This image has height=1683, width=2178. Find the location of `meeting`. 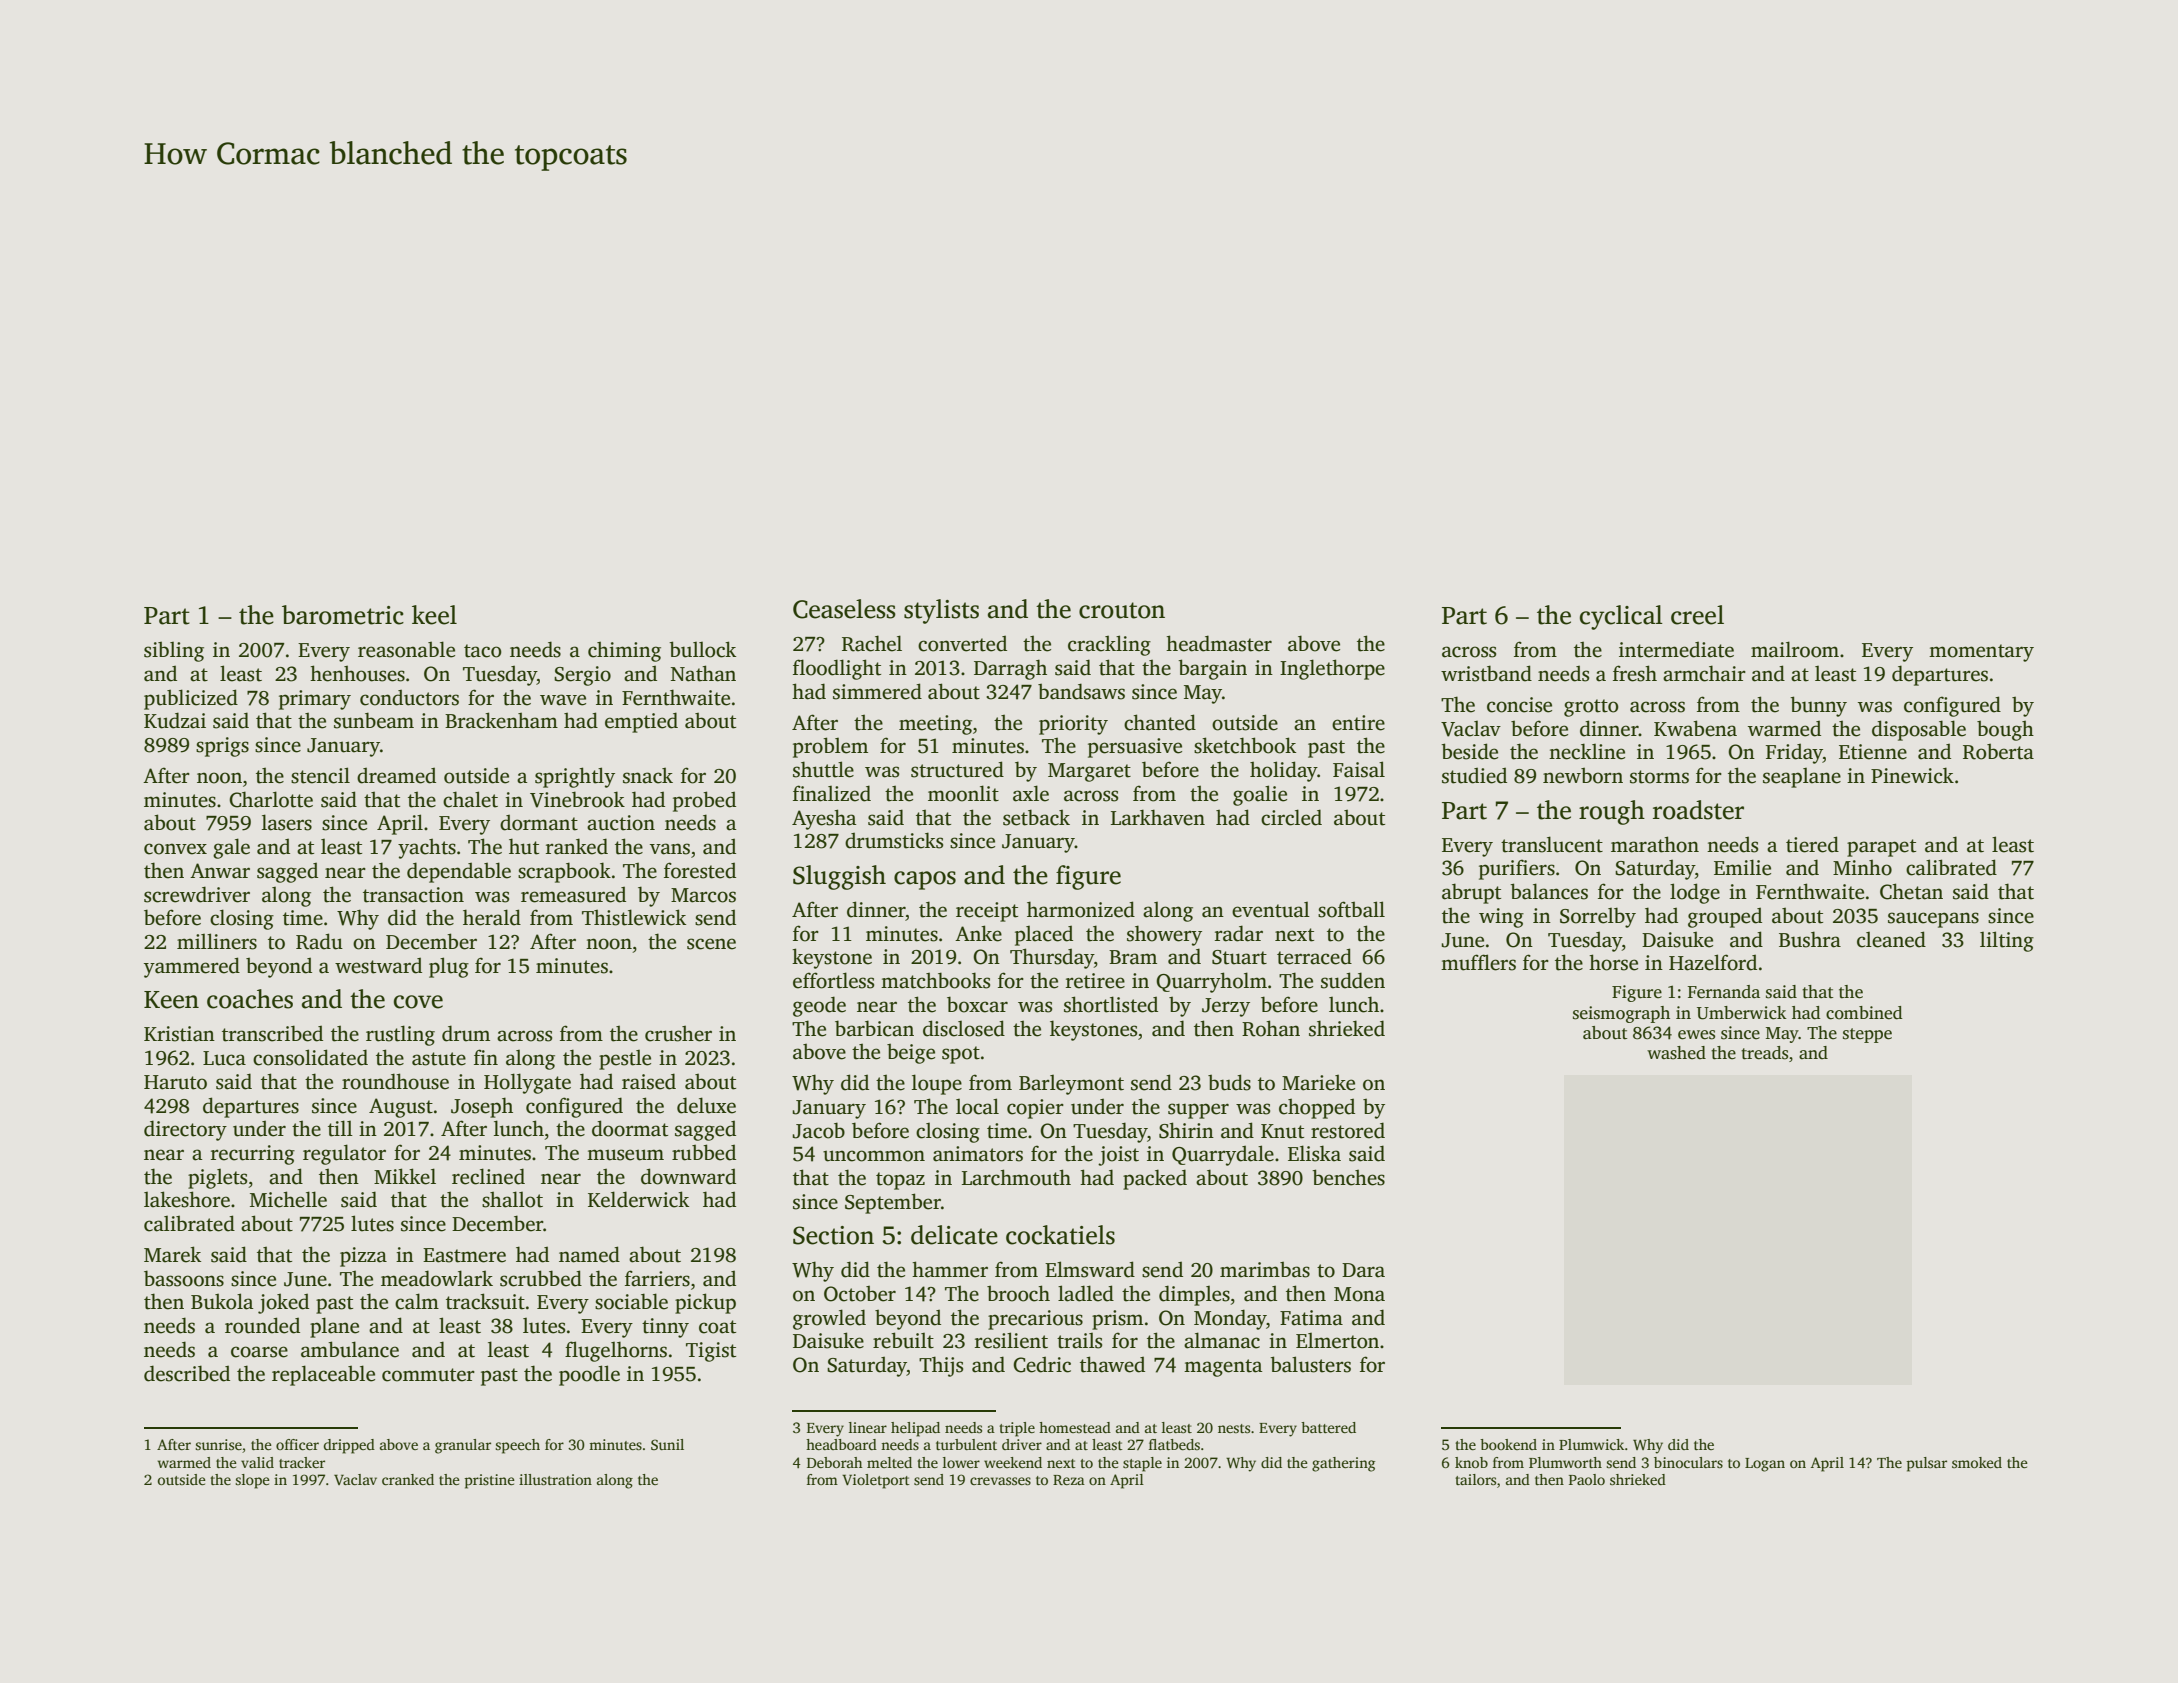

meeting is located at coordinates (935, 725).
